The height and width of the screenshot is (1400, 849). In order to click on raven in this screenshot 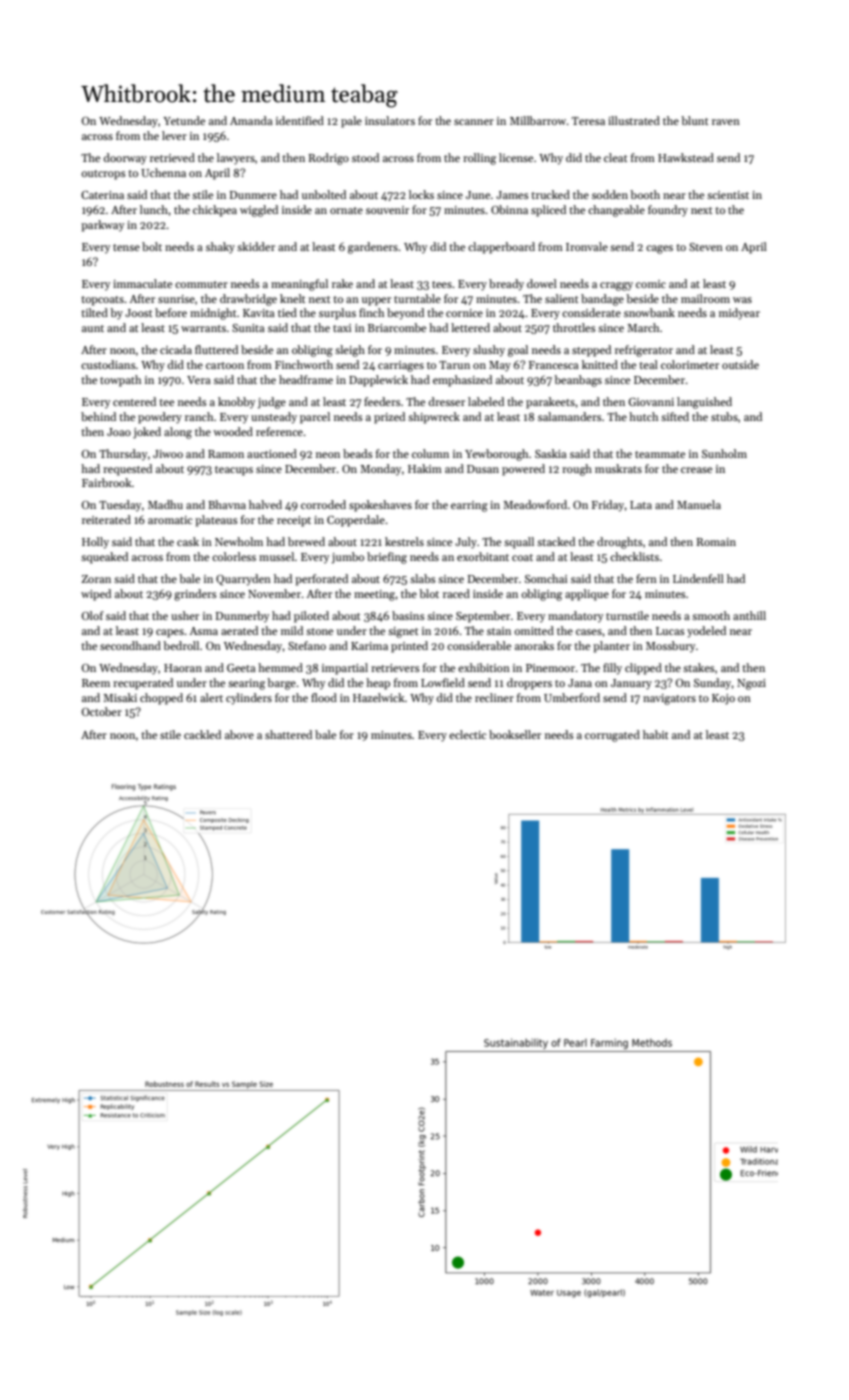, I will do `click(726, 122)`.
